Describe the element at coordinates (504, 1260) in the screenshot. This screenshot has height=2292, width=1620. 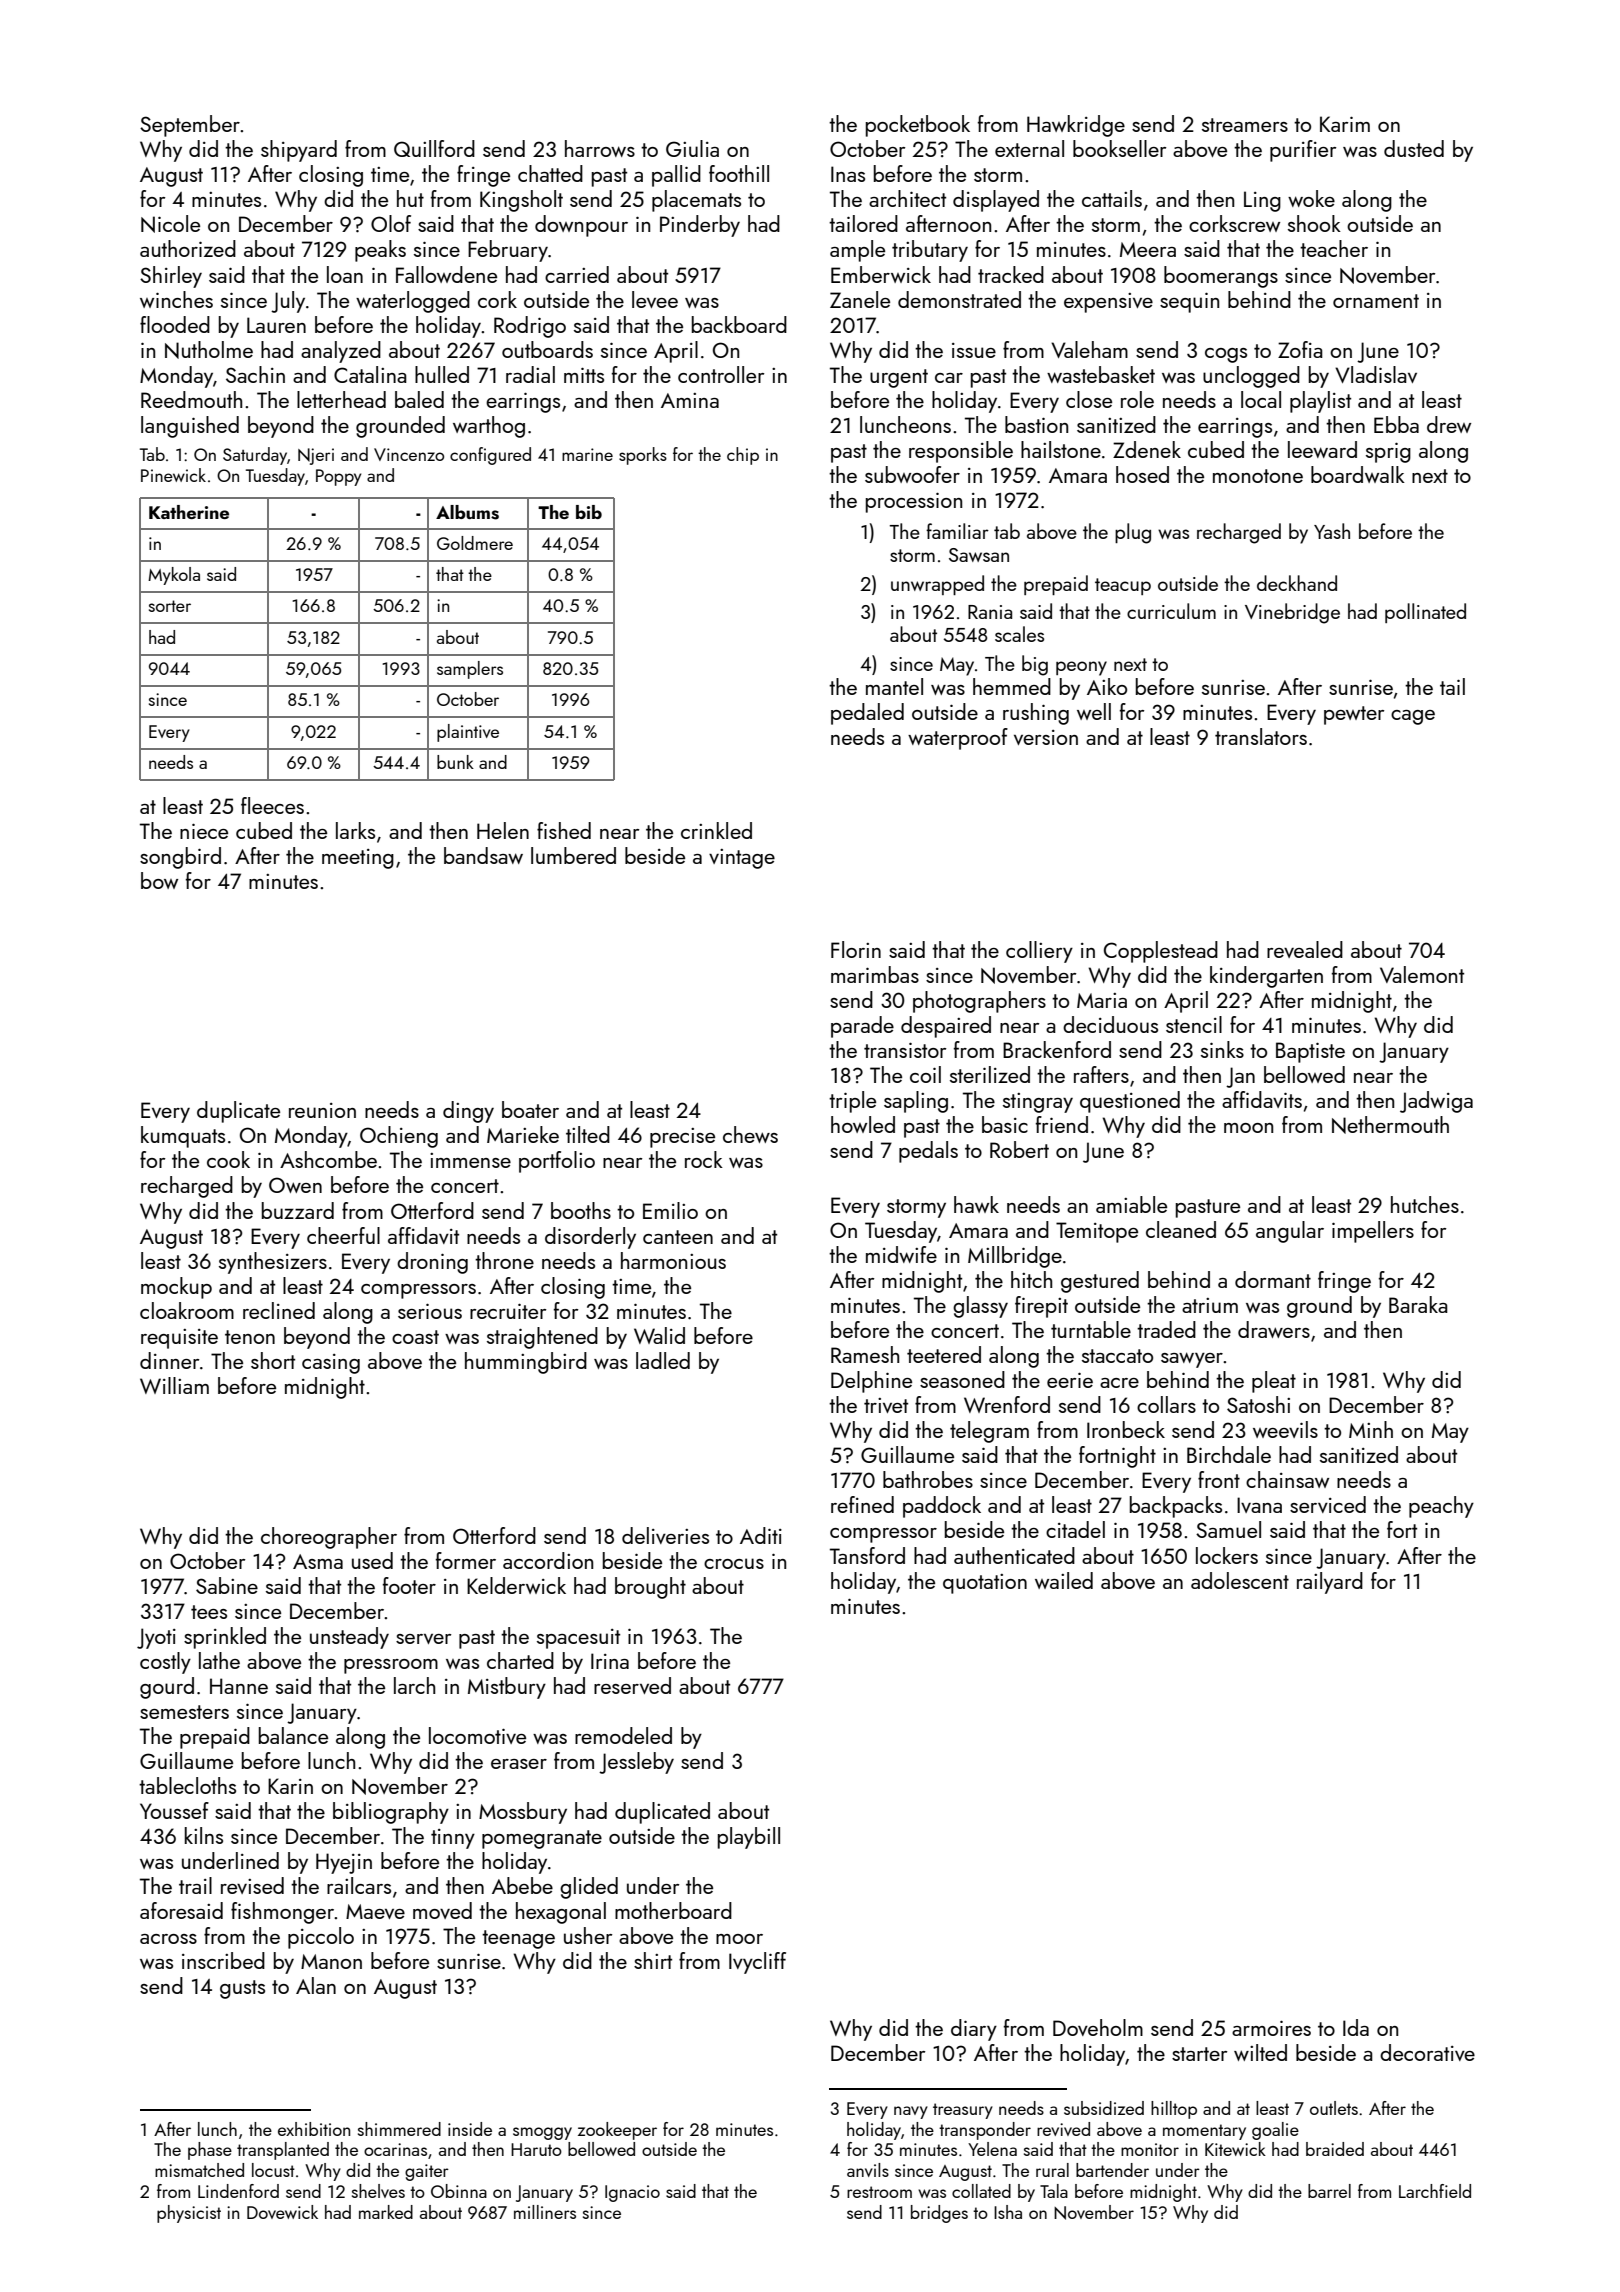
I see `throne` at that location.
